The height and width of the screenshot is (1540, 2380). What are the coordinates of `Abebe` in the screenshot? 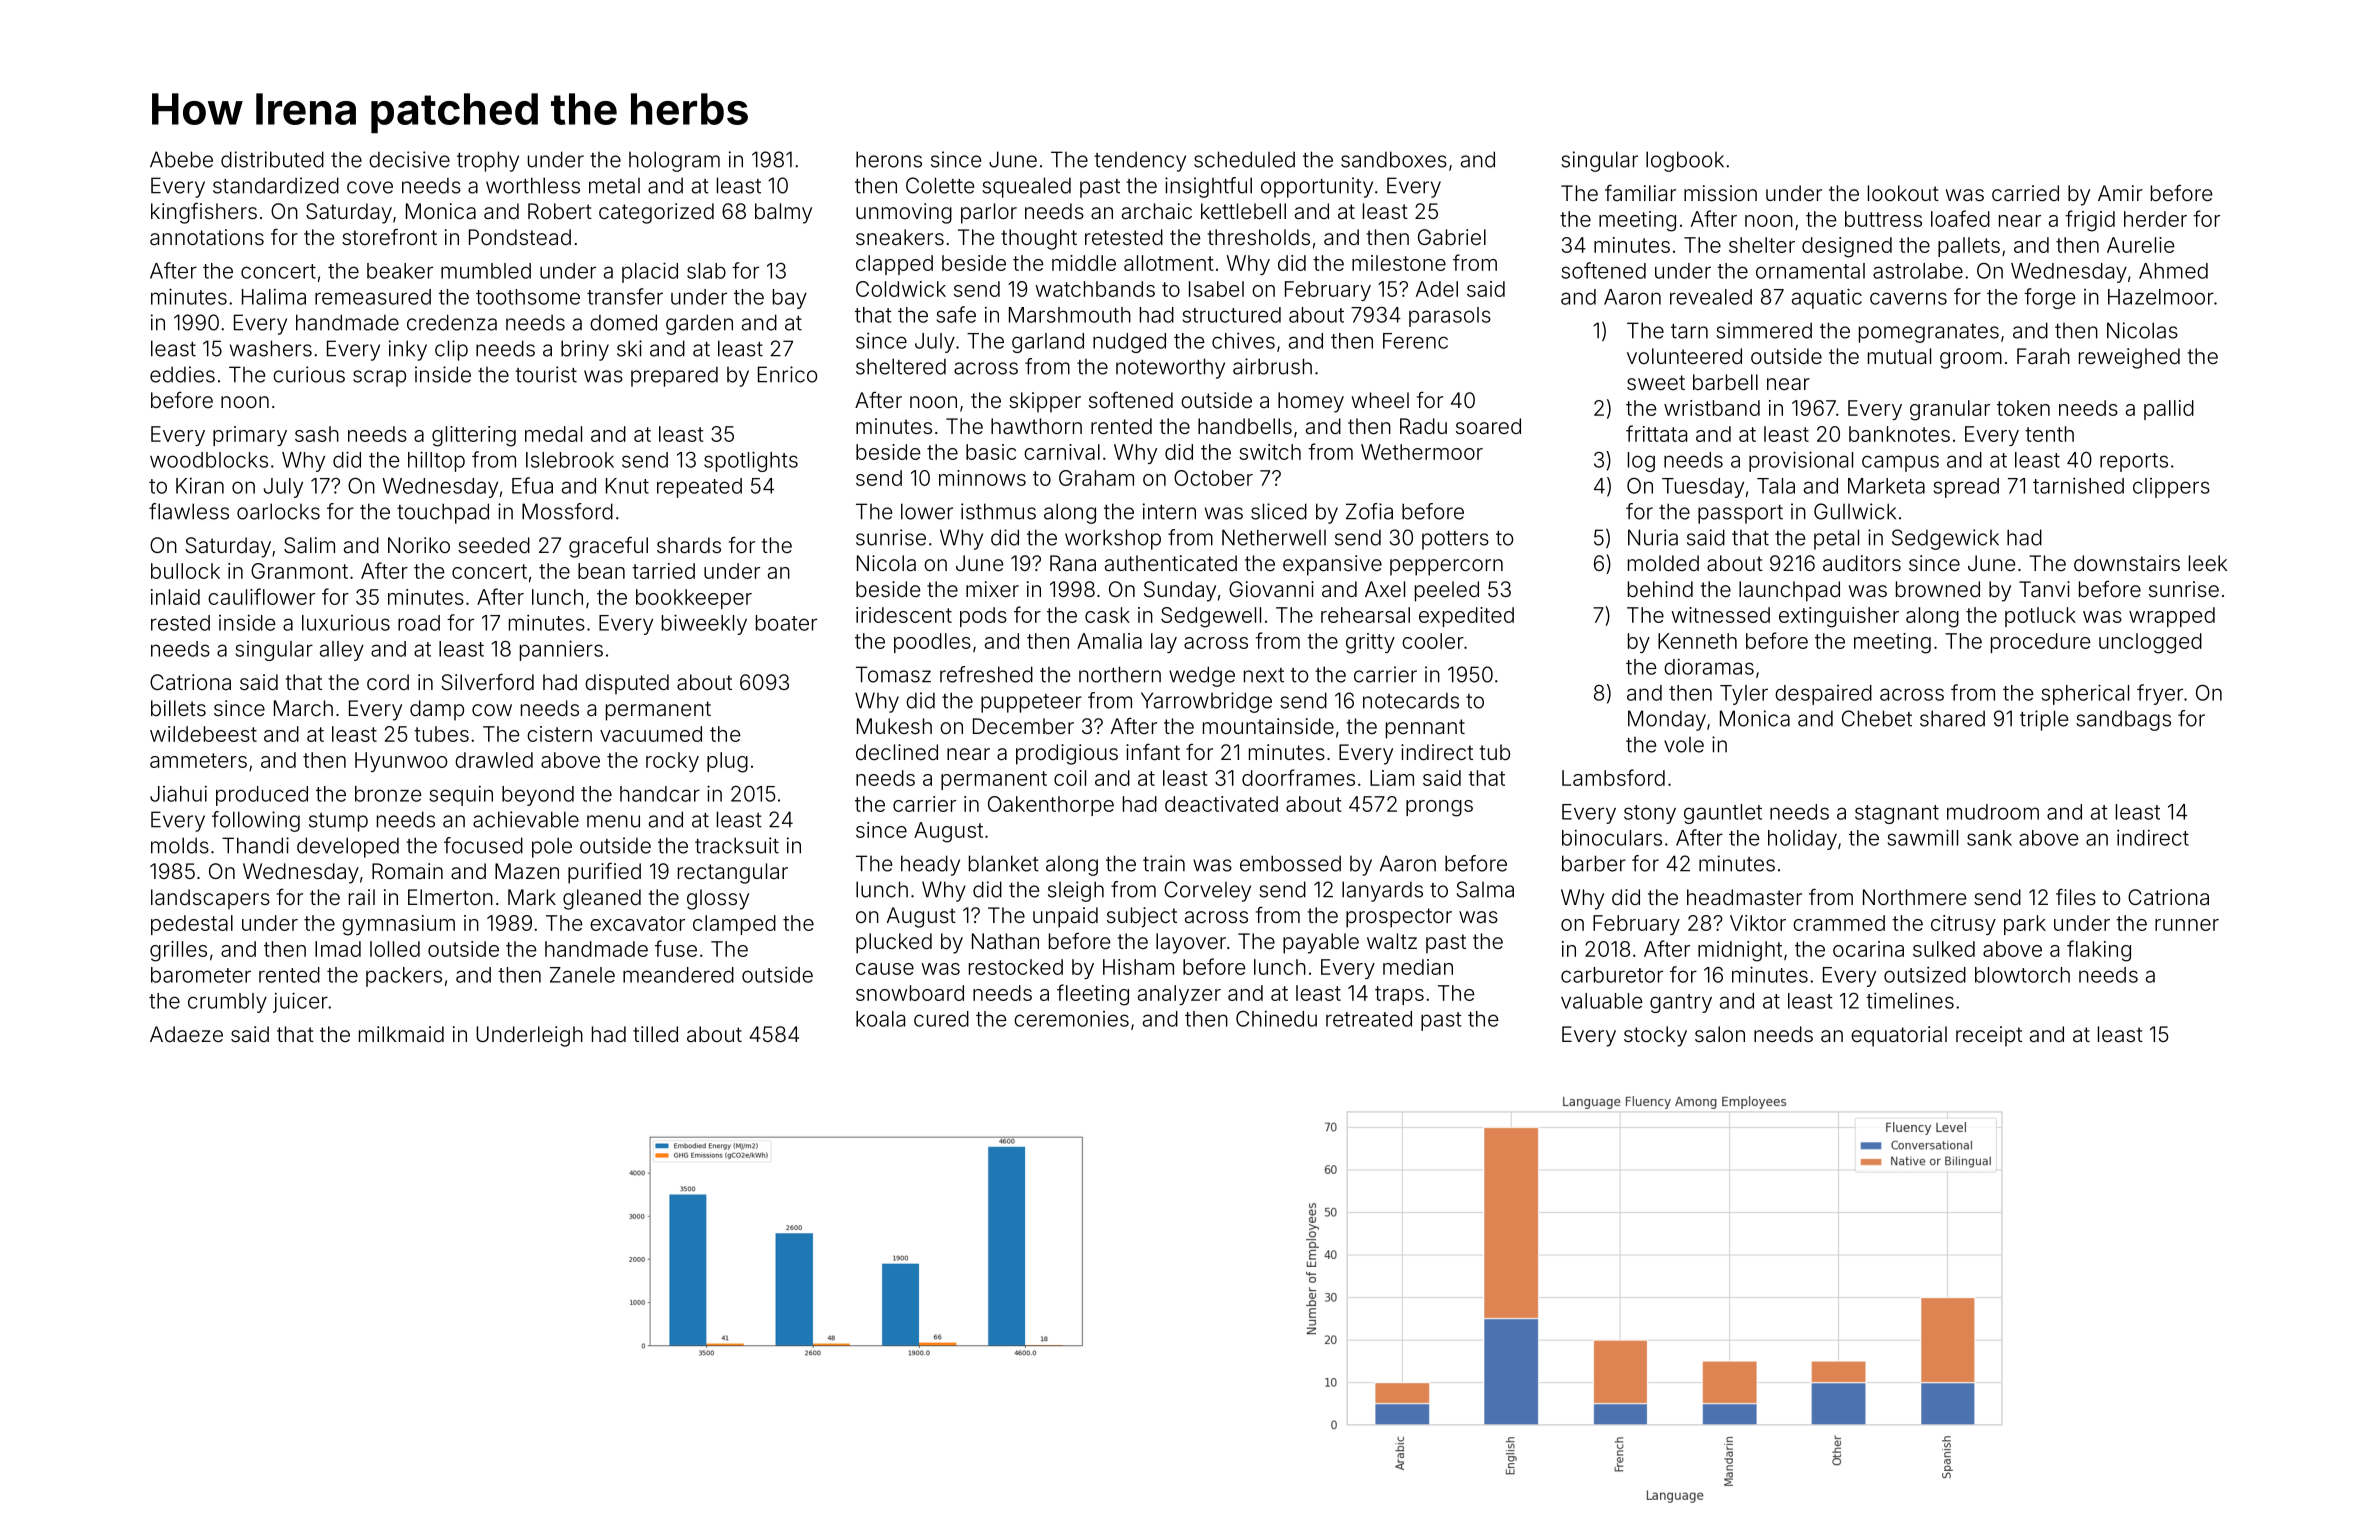 It's located at (181, 159).
